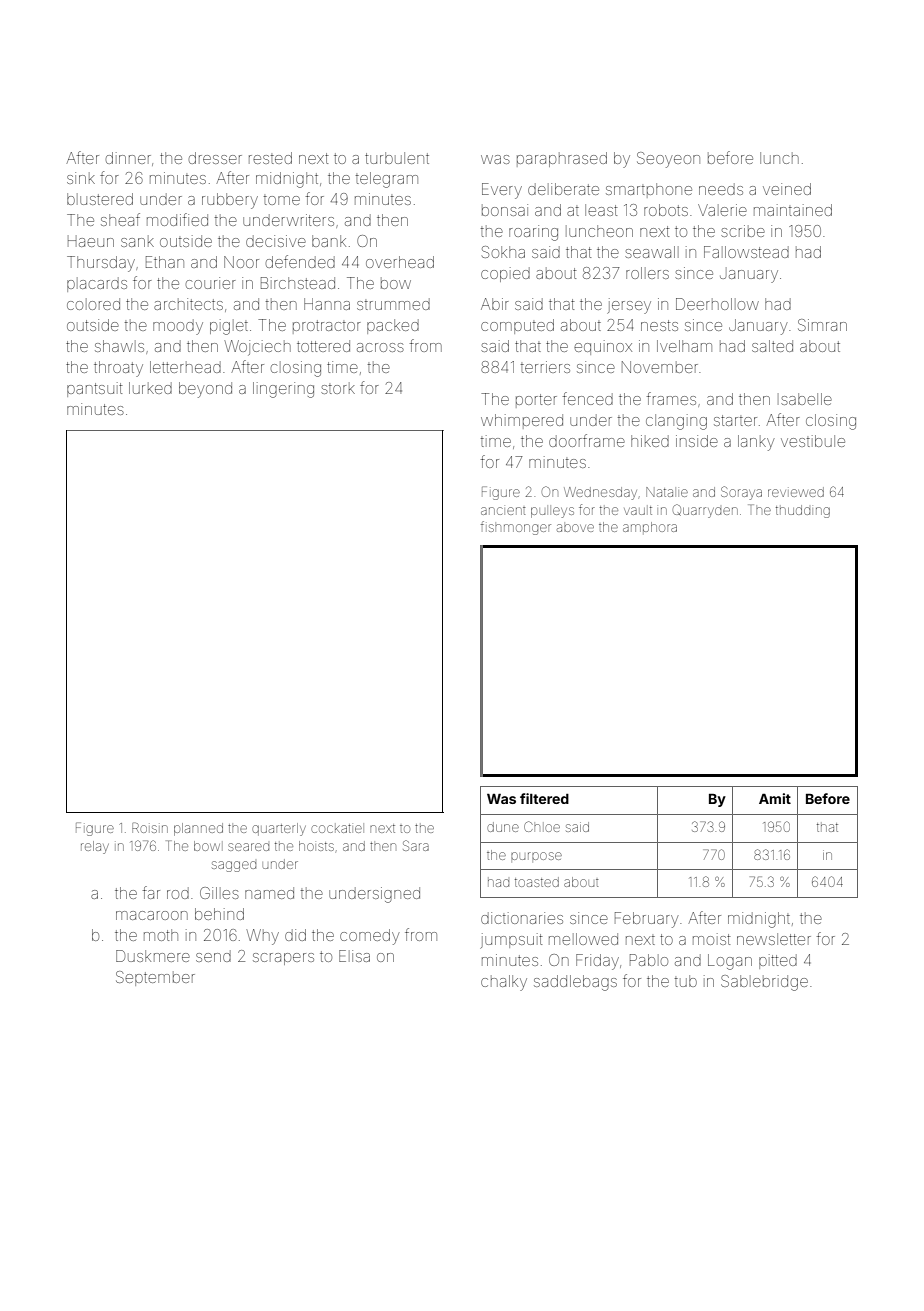 Image resolution: width=924 pixels, height=1311 pixels. Describe the element at coordinates (336, 828) in the image. I see `cockatiel` at that location.
